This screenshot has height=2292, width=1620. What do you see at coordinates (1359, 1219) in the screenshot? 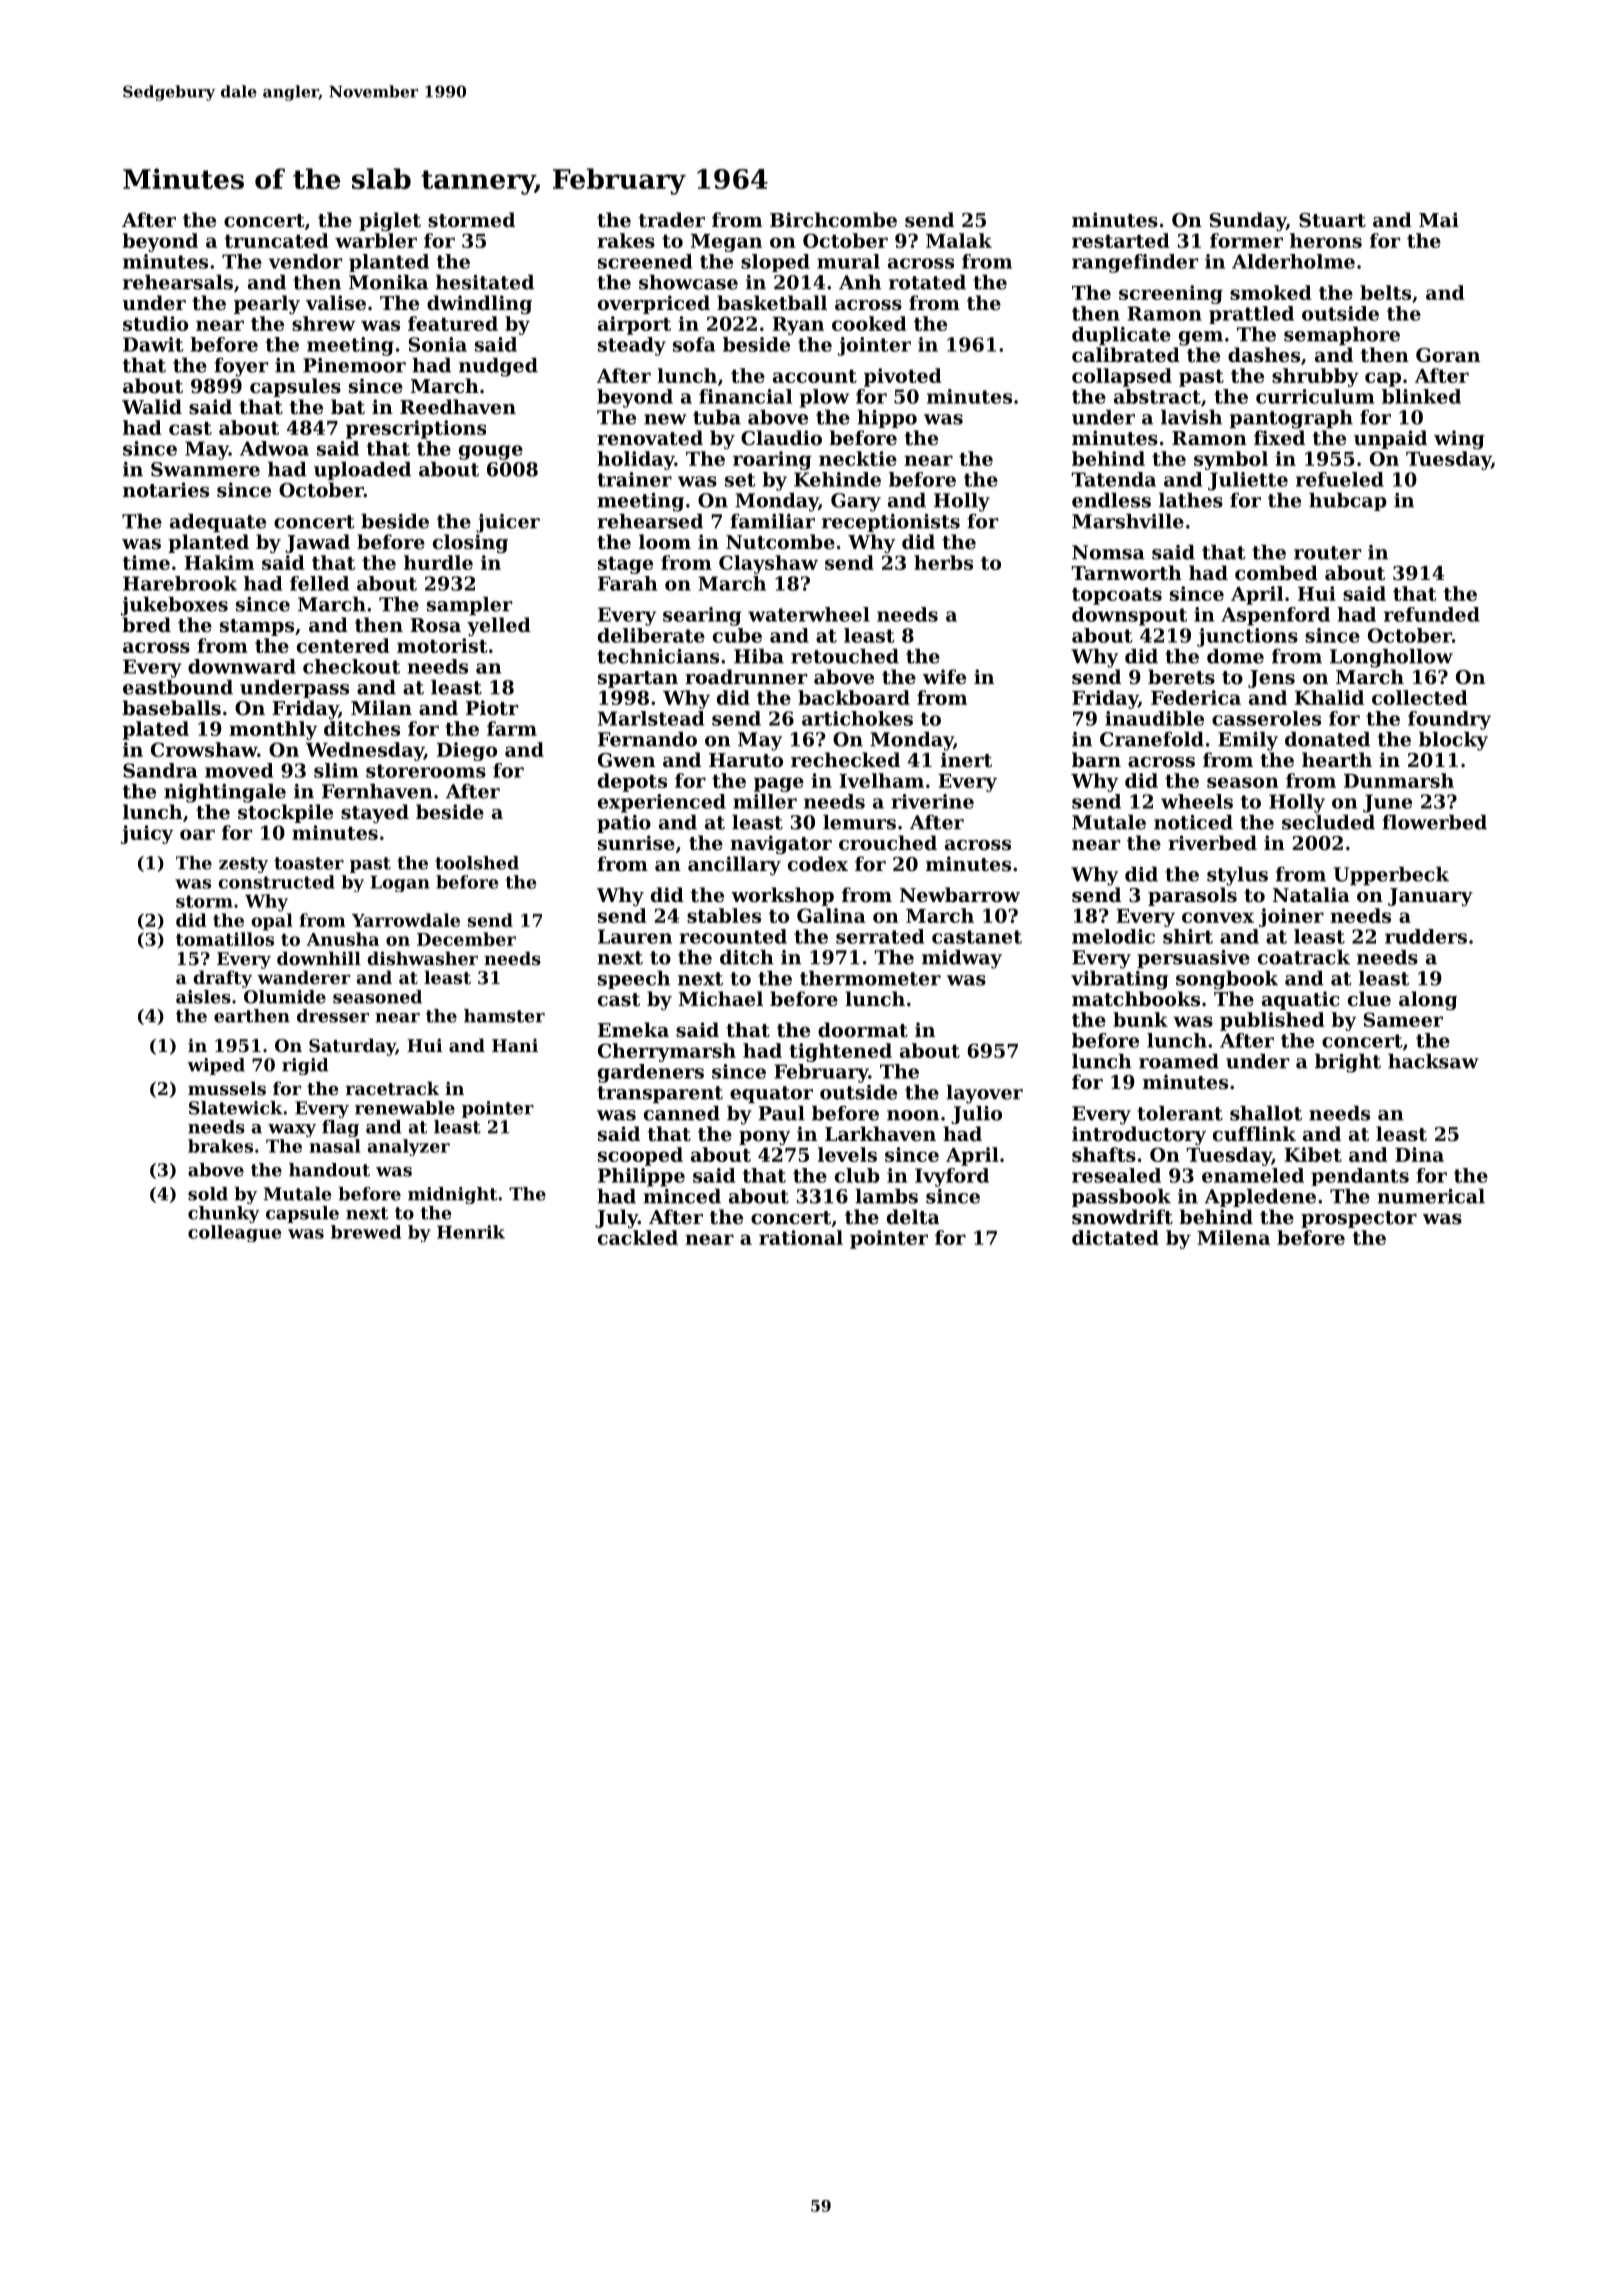
I see `prospector` at bounding box center [1359, 1219].
